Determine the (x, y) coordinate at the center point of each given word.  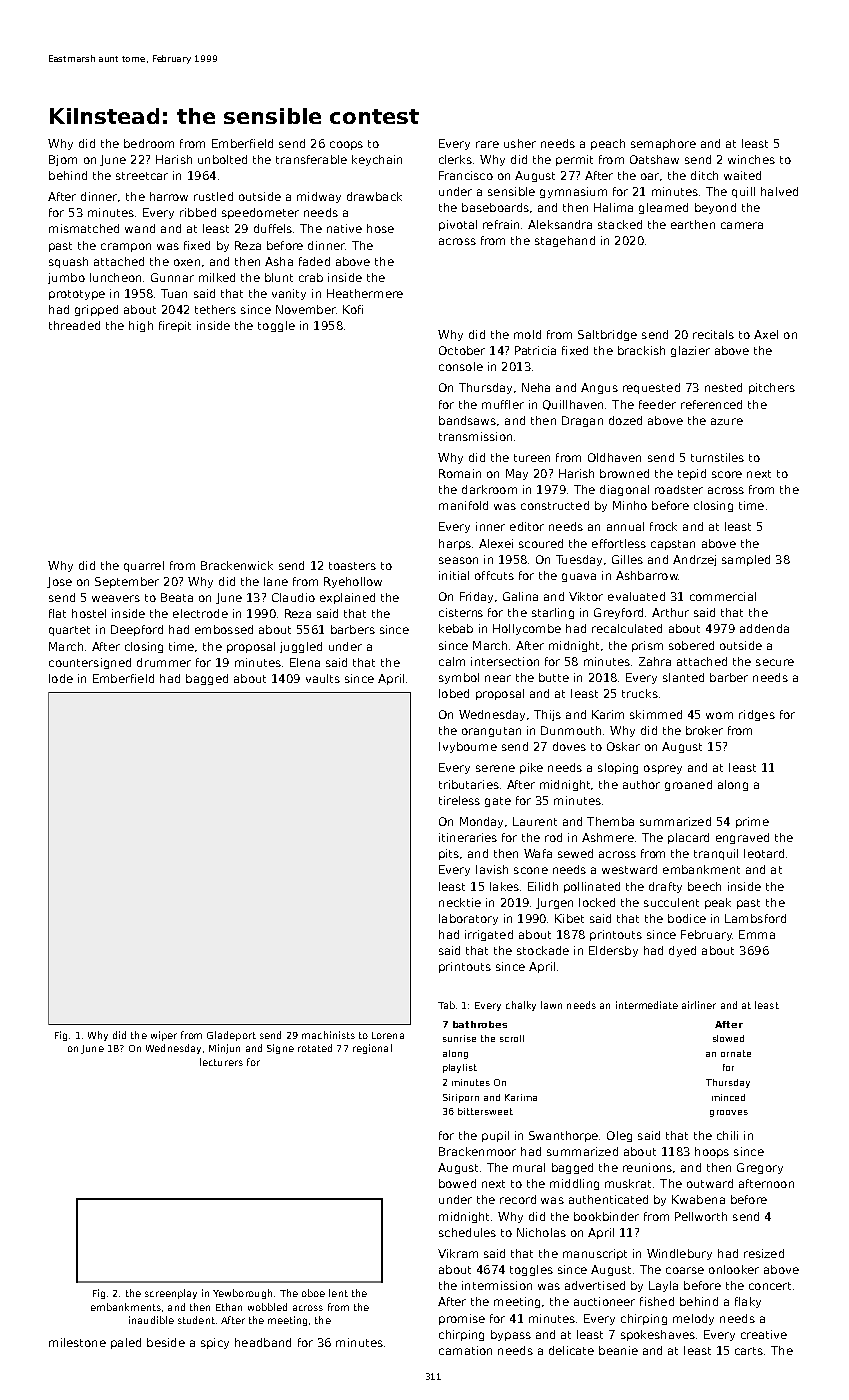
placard (688, 838)
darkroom (489, 489)
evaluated (636, 596)
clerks (455, 159)
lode (61, 678)
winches (751, 159)
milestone (77, 1342)
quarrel (144, 566)
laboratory (468, 919)
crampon (126, 247)
